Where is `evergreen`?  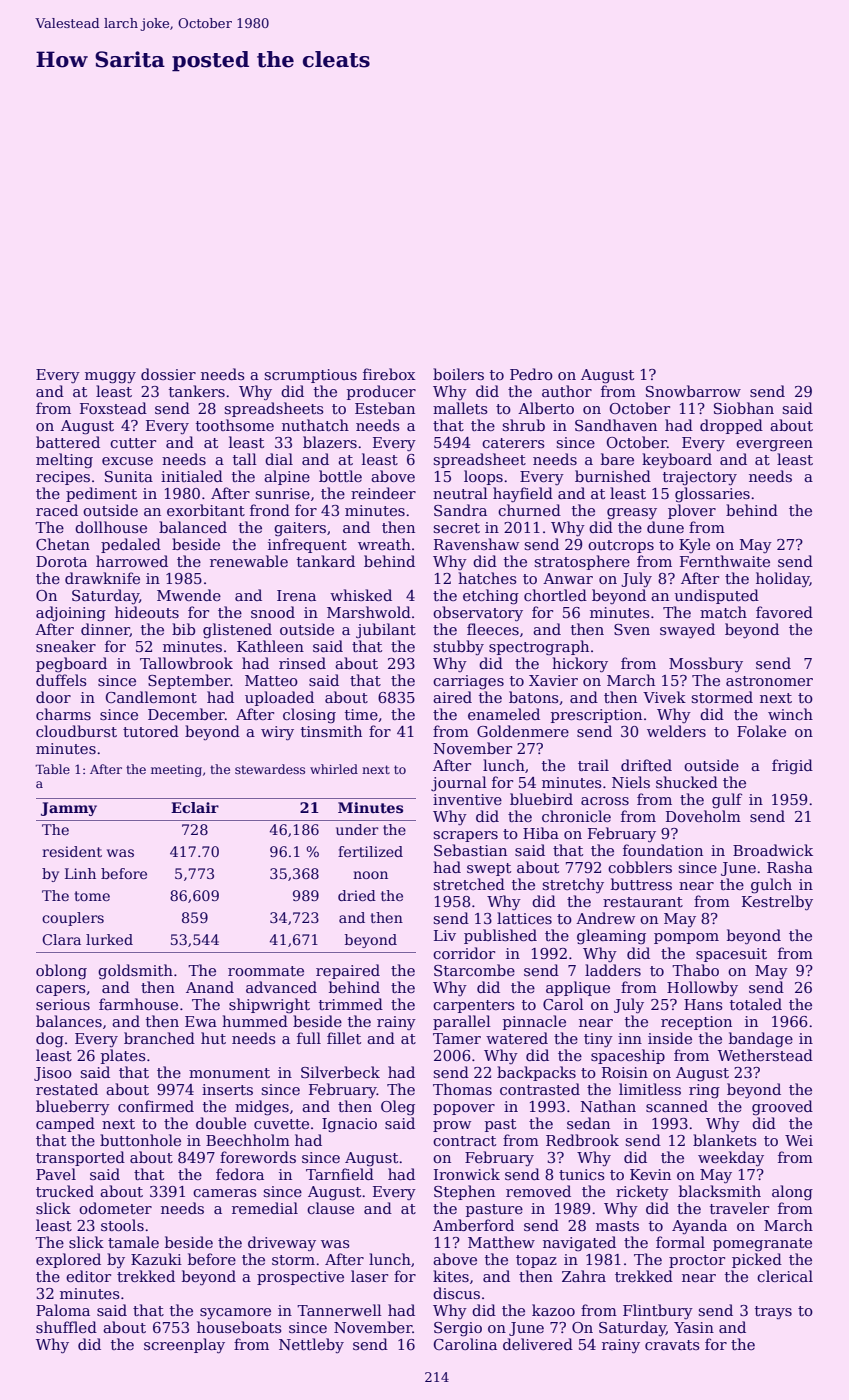 evergreen is located at coordinates (774, 446).
